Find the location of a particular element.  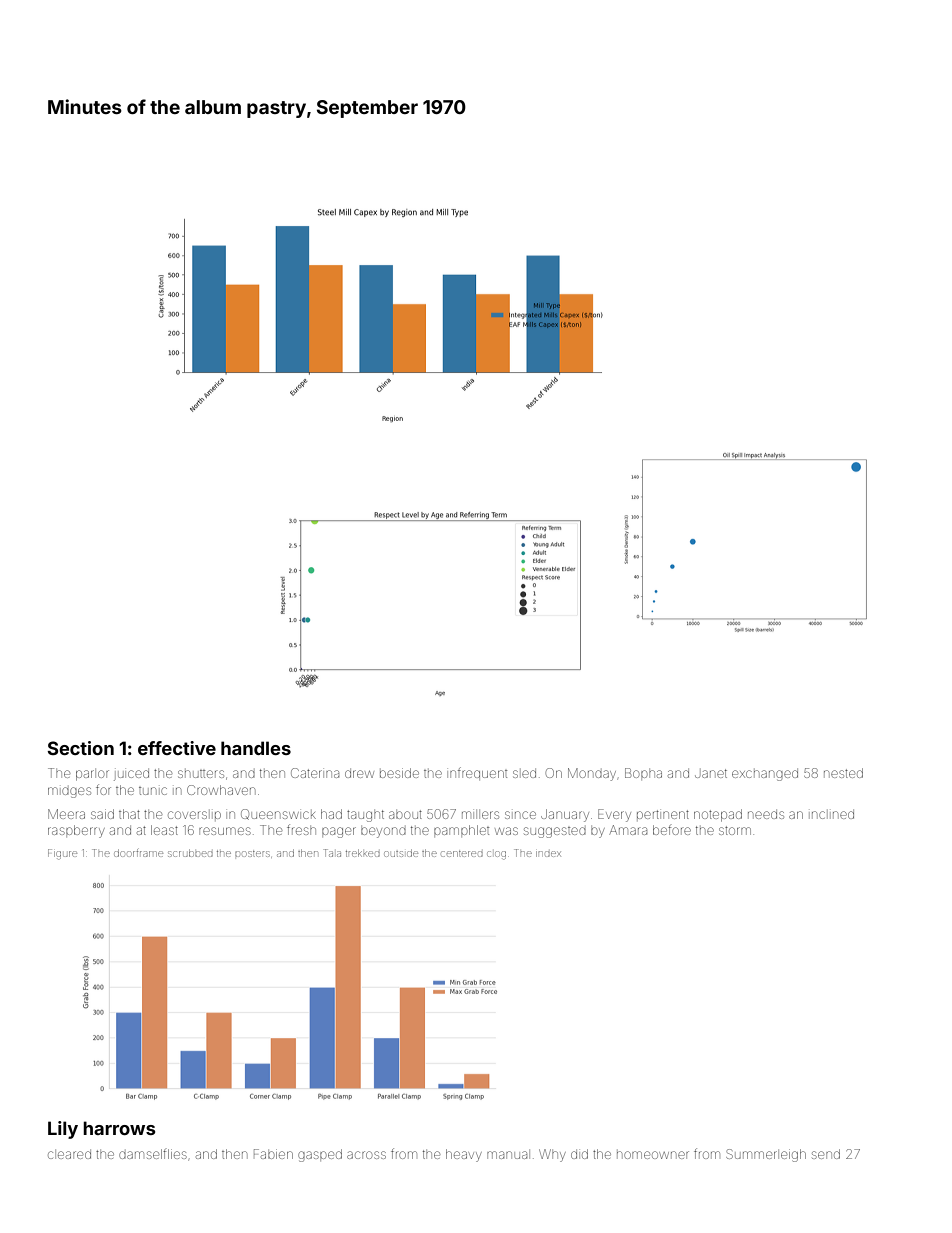

scrubbed is located at coordinates (190, 853).
